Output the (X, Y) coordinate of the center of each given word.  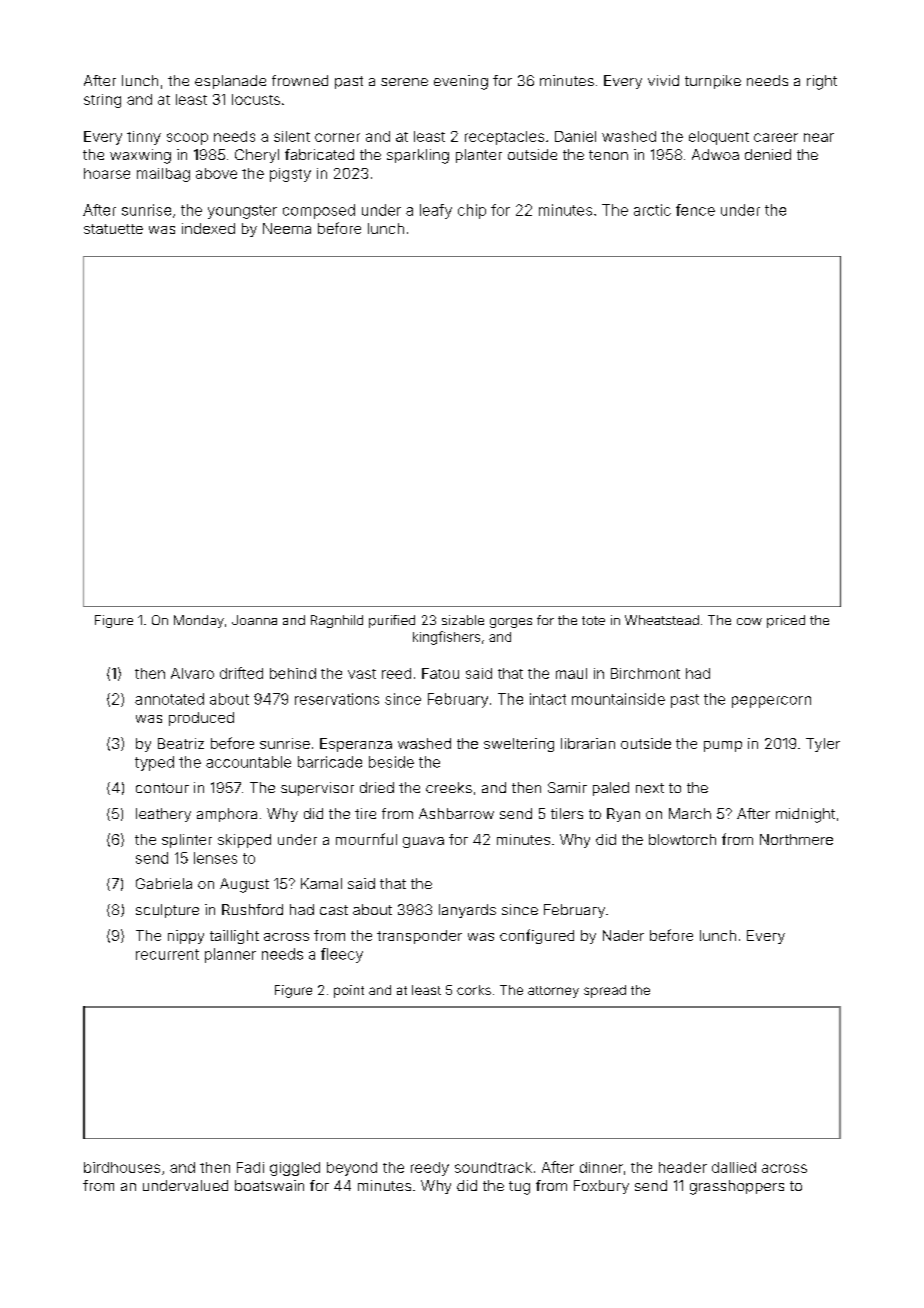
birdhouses (122, 1167)
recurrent (167, 954)
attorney (553, 992)
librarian (588, 743)
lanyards (467, 911)
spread (605, 991)
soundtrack (493, 1167)
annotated (169, 699)
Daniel (575, 136)
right (822, 82)
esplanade (230, 82)
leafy (436, 211)
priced (786, 621)
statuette (113, 229)
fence (695, 210)
